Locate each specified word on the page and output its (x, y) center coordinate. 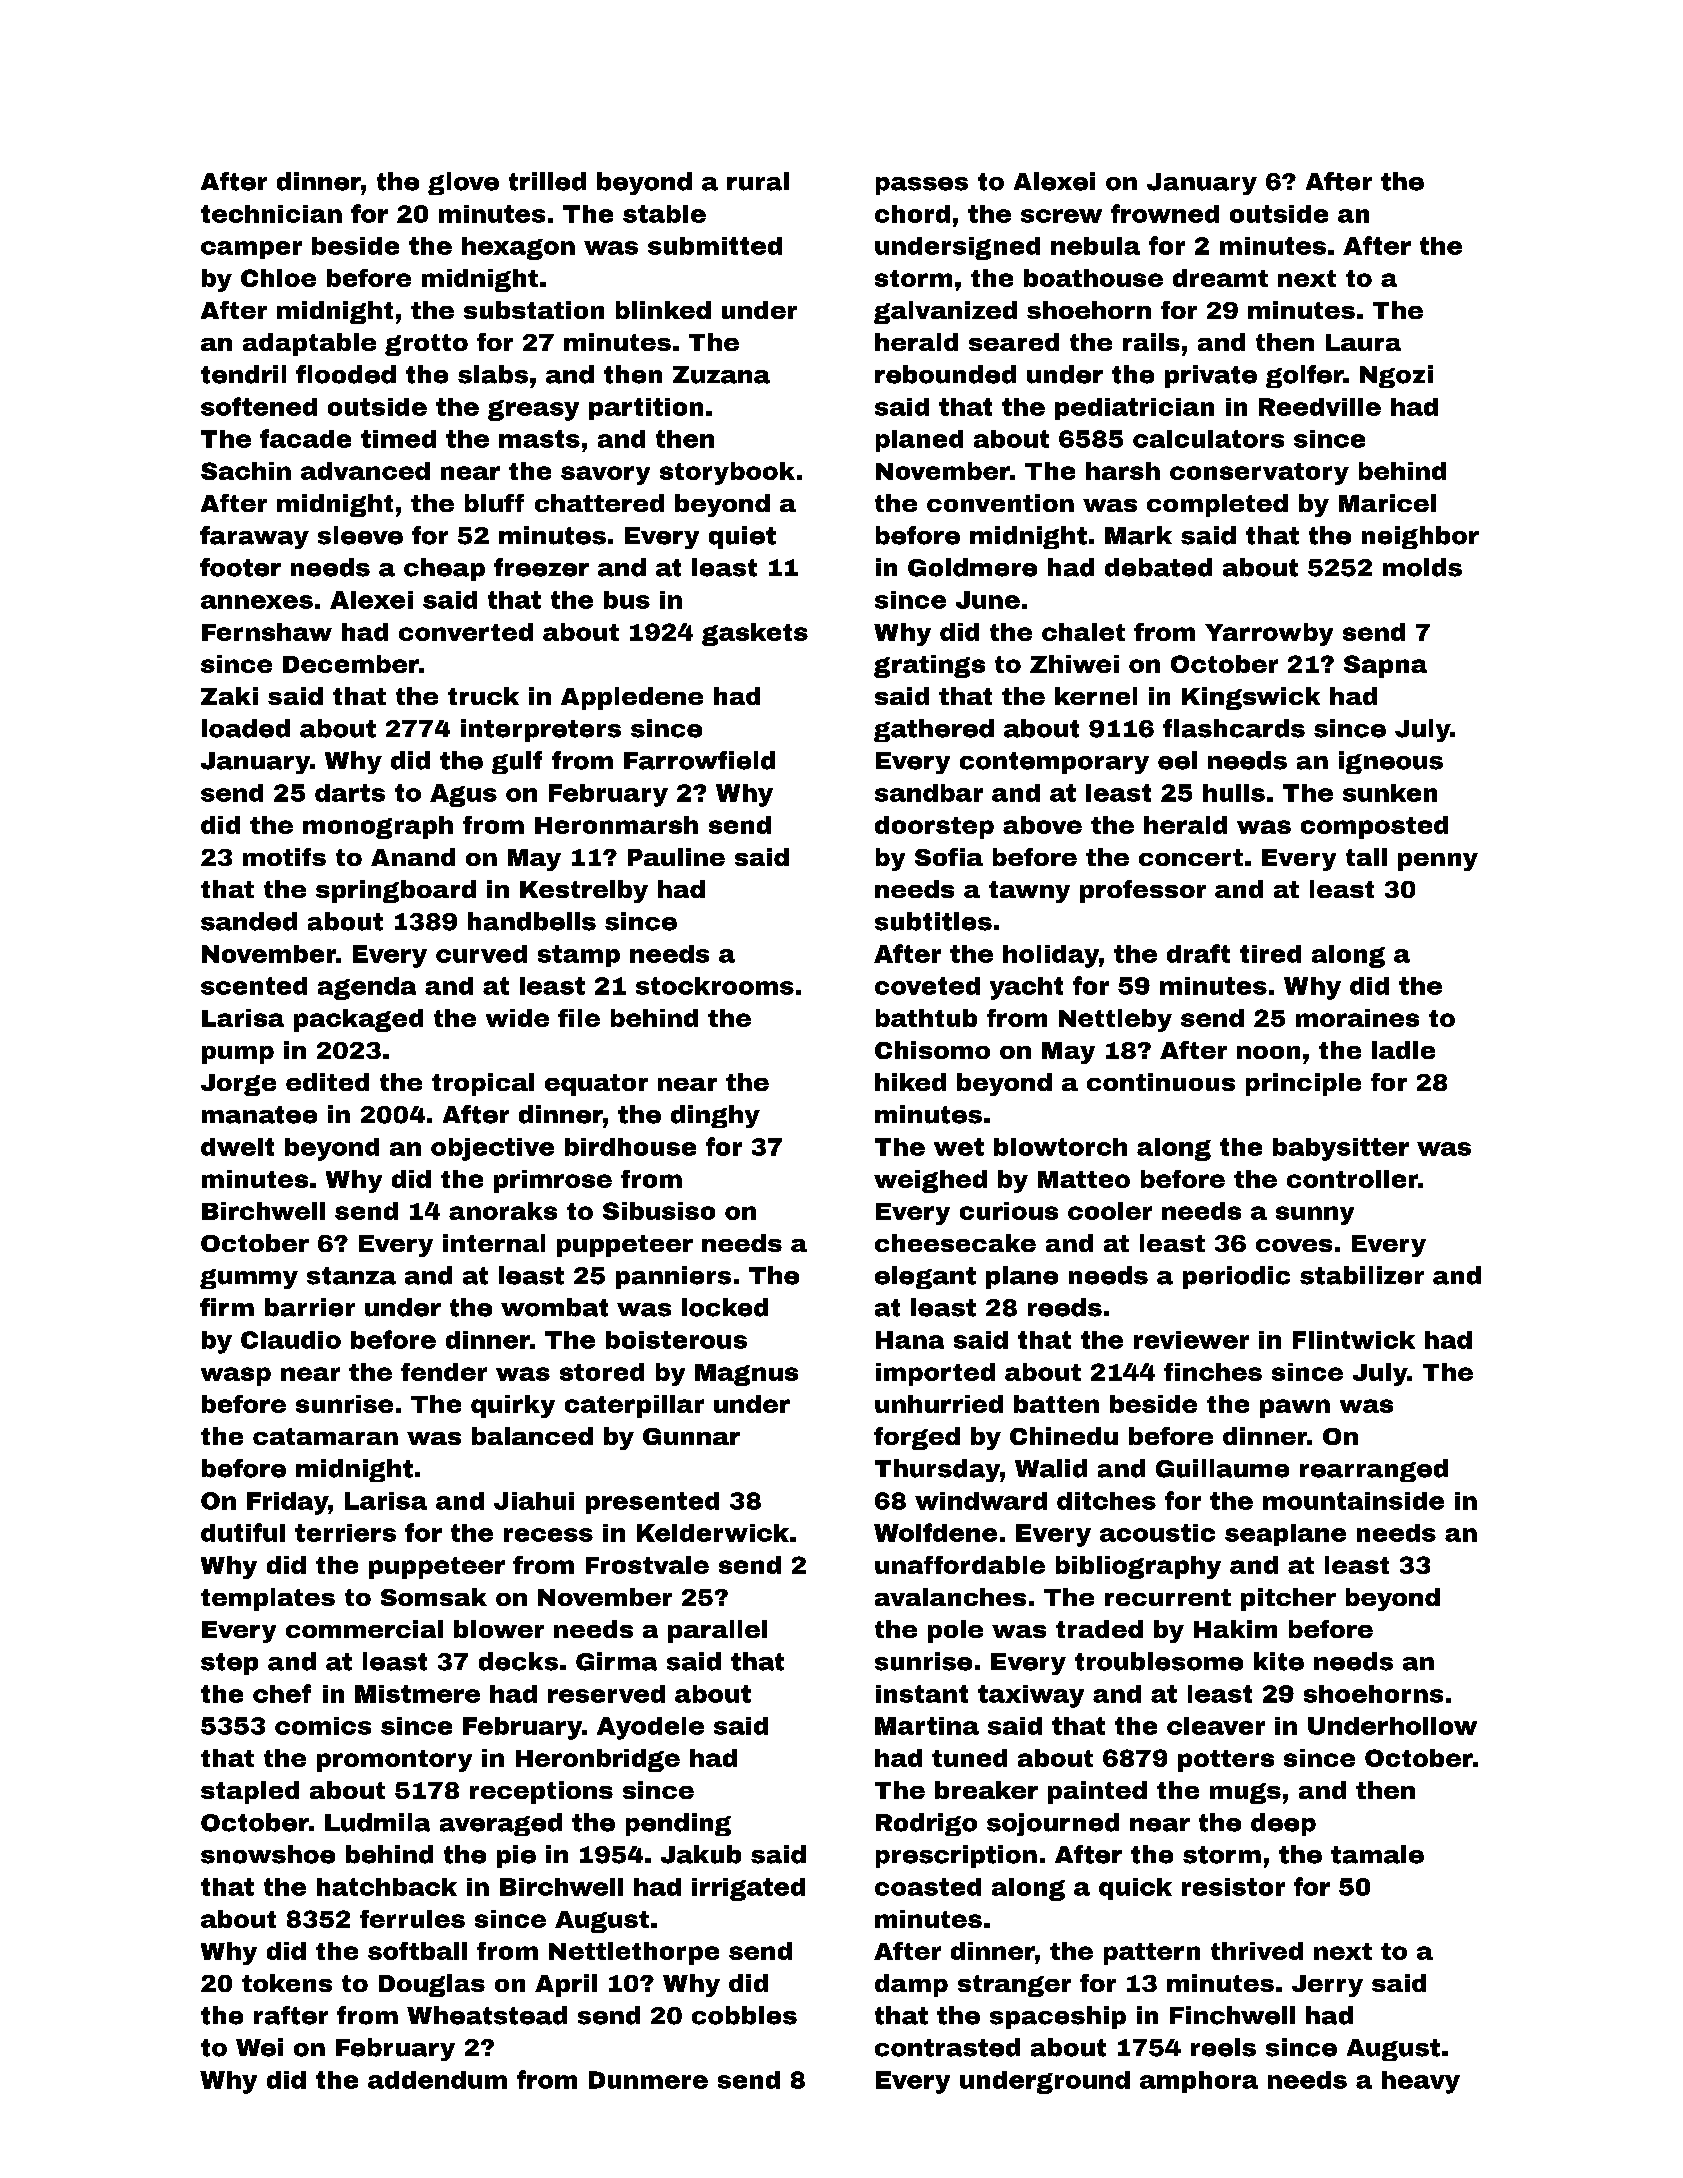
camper (251, 250)
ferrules (412, 1919)
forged (917, 1438)
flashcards (1234, 728)
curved (481, 954)
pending (678, 1824)
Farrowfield (699, 760)
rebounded (945, 374)
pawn (1295, 1408)
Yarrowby (1269, 634)
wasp (236, 1376)
